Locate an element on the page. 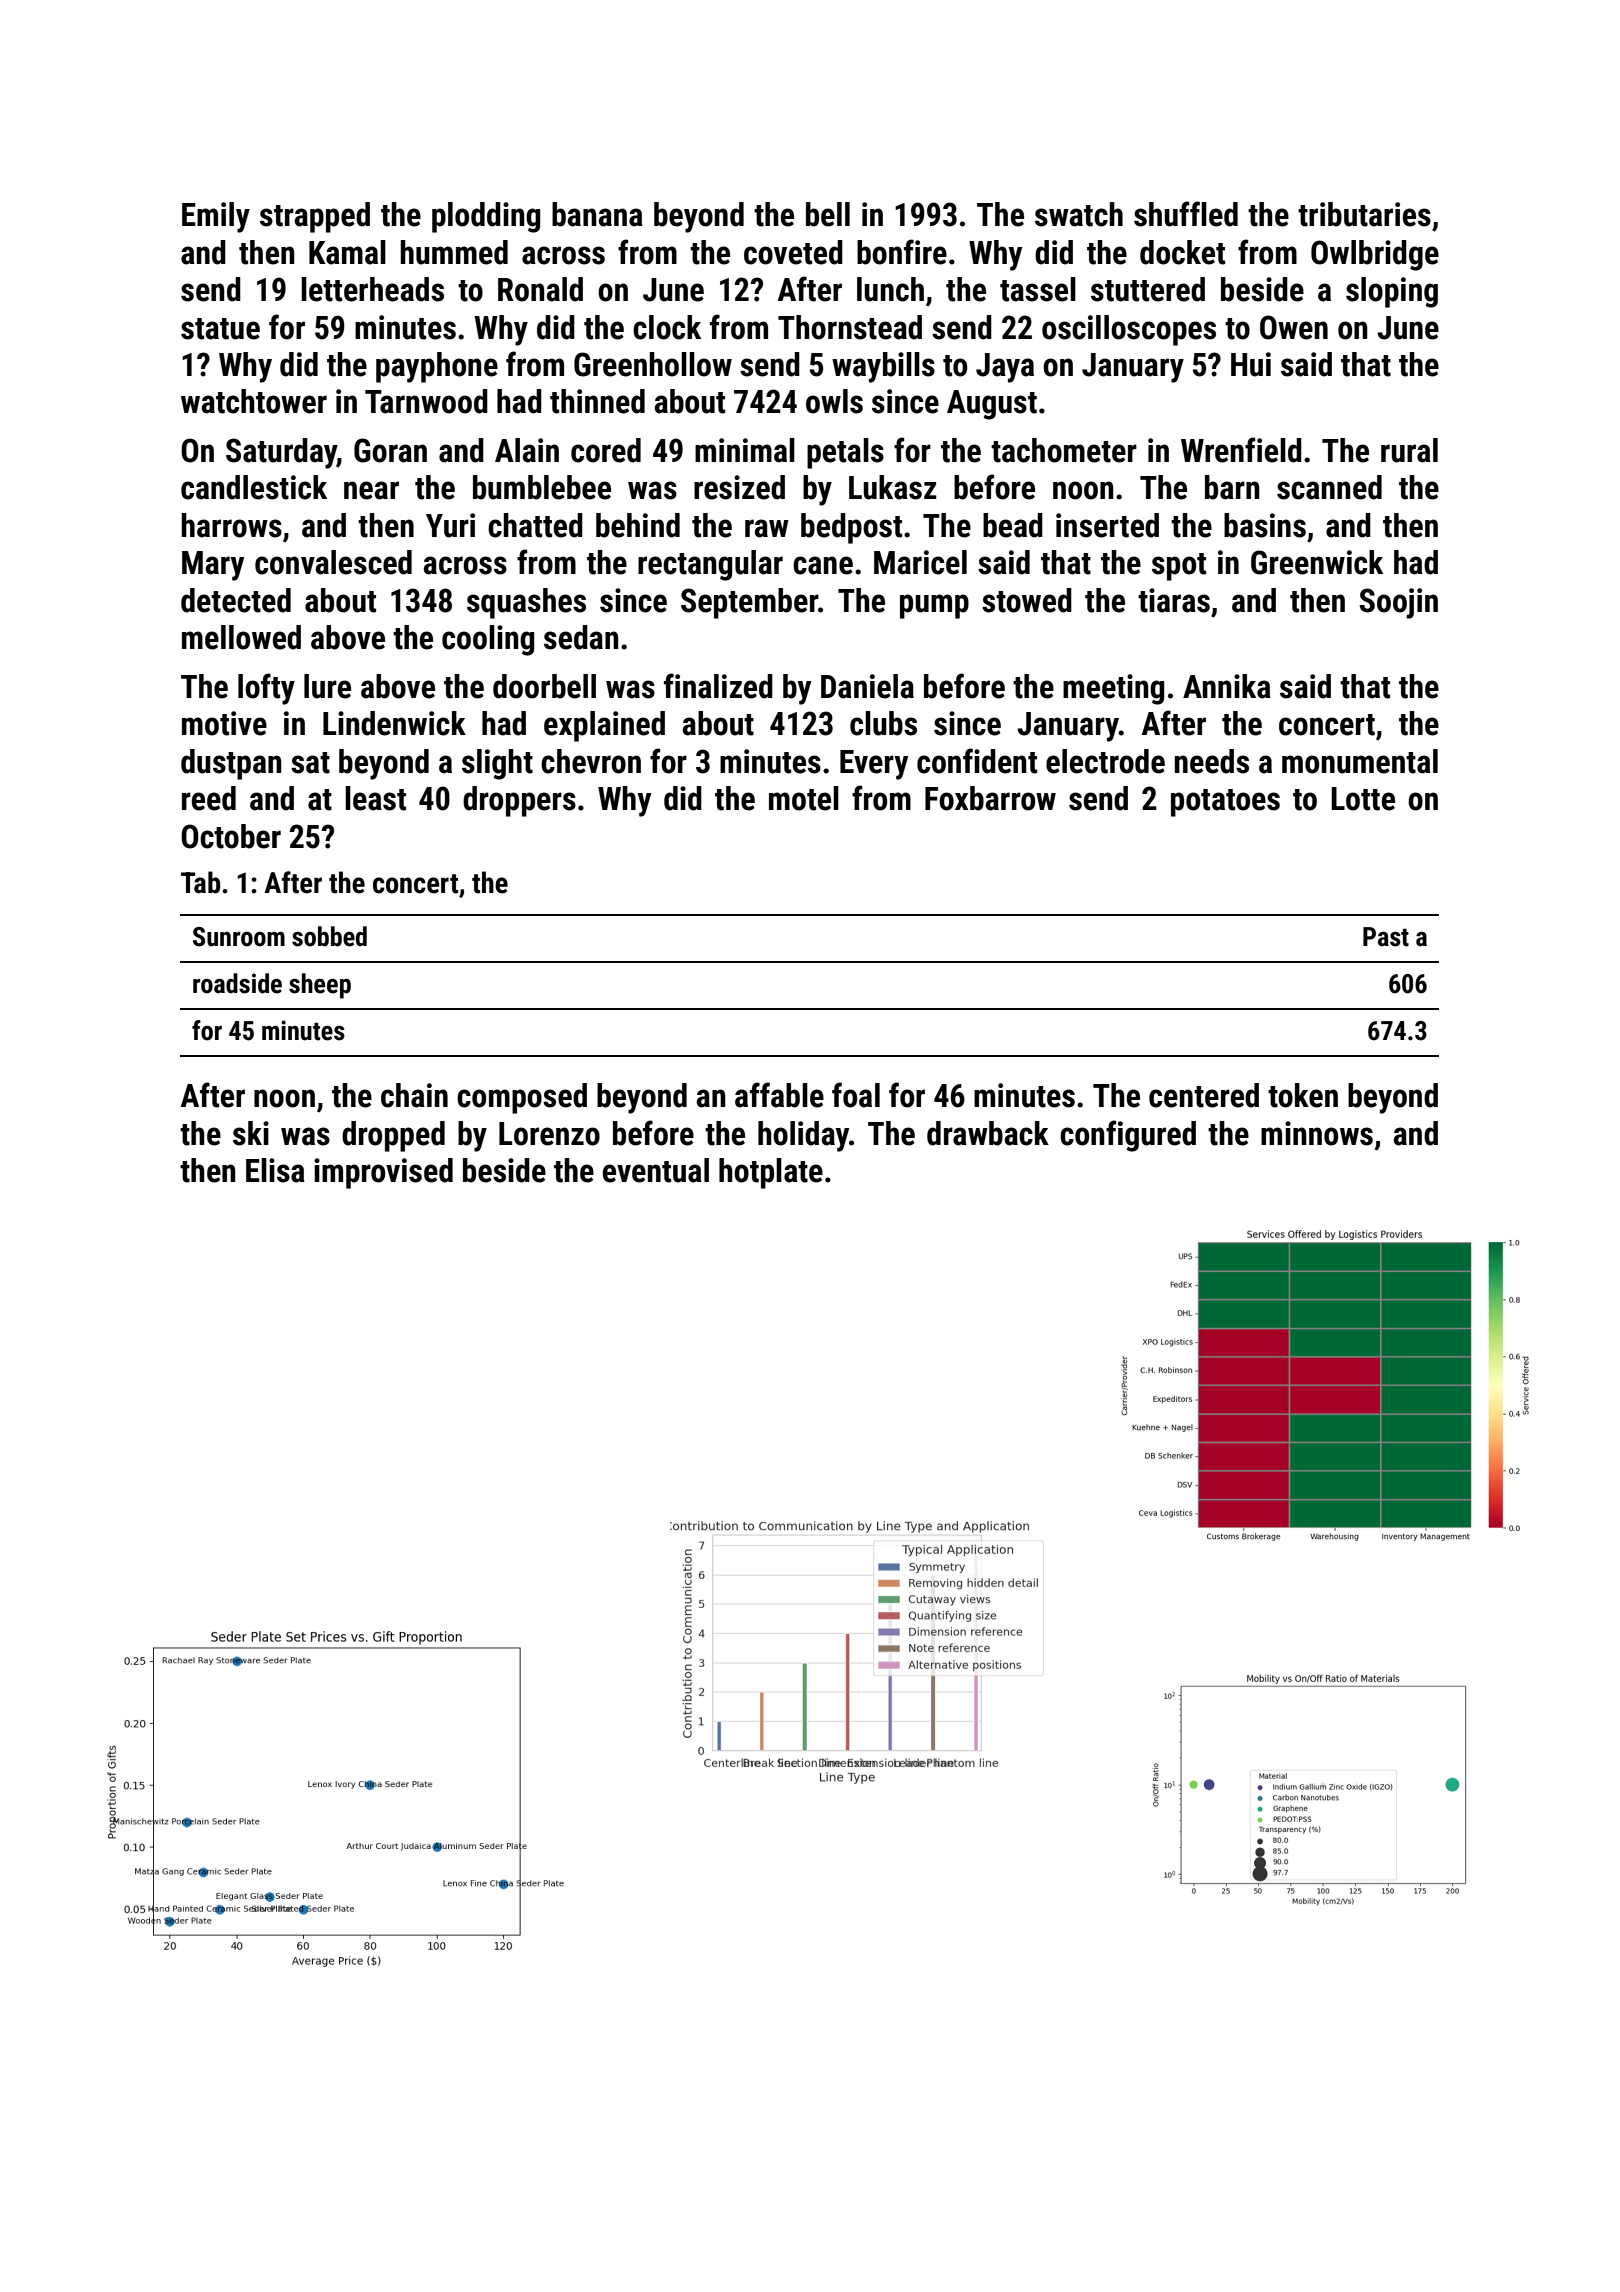 The width and height of the image is (1620, 2292). Owlbridge is located at coordinates (1375, 255).
